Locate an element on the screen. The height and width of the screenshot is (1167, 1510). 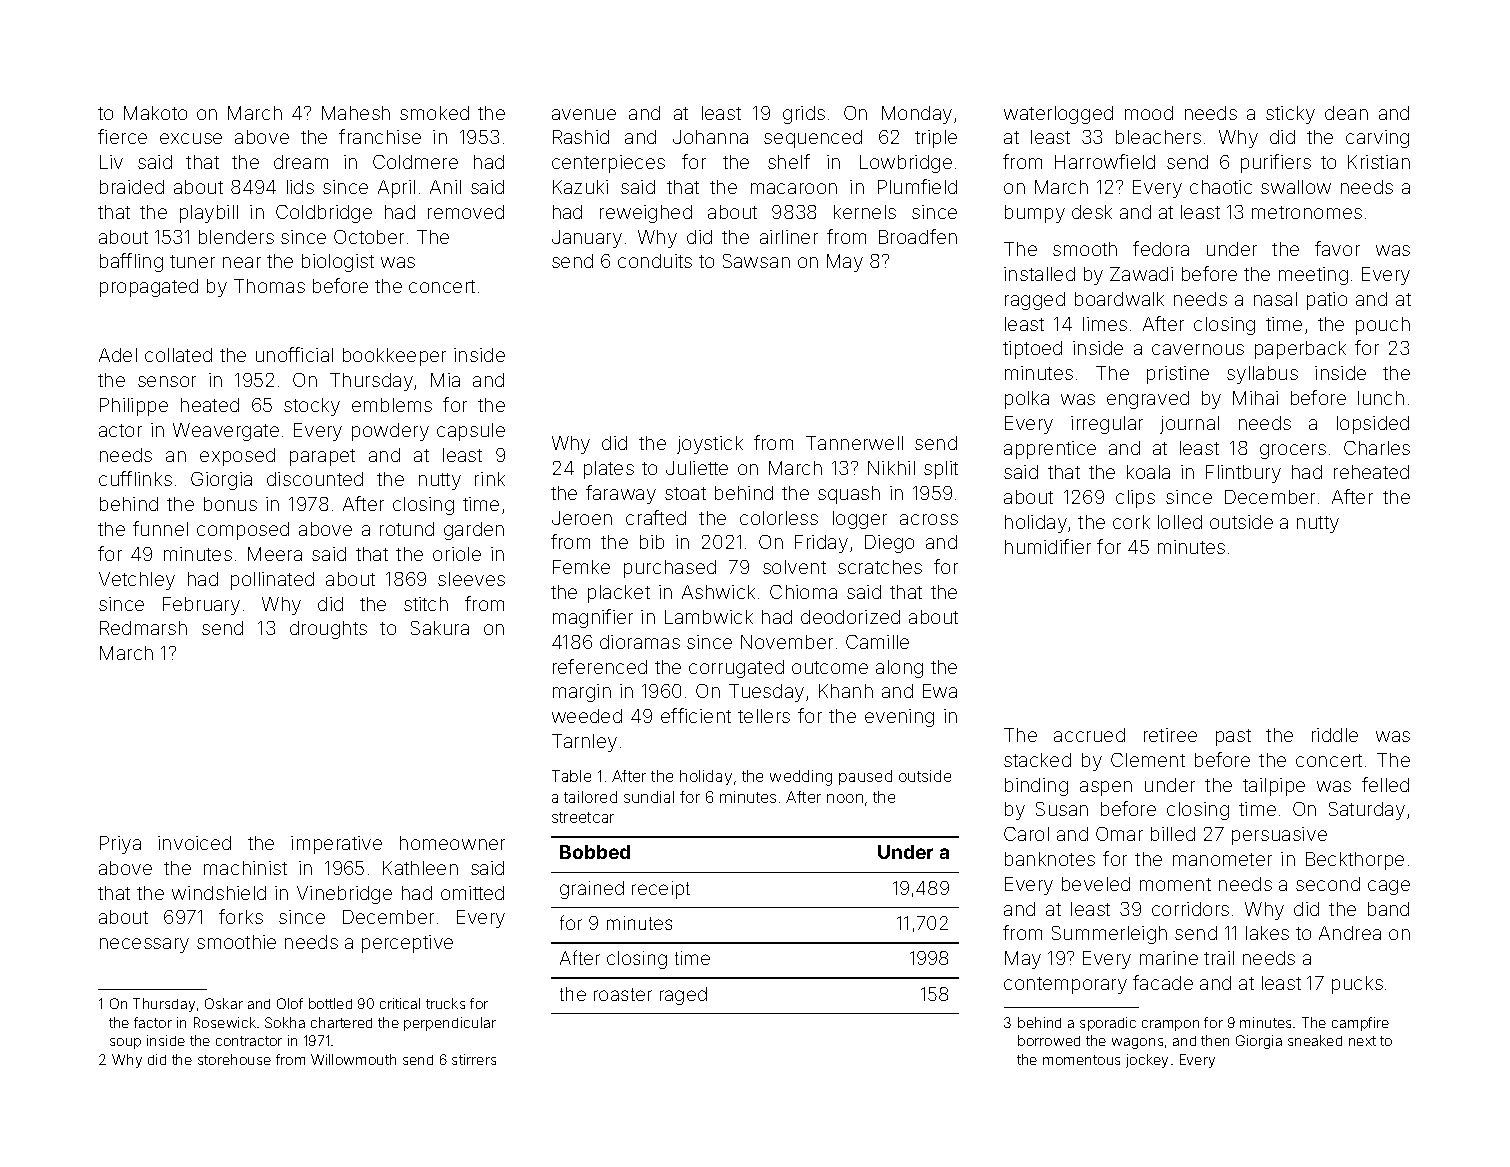
mood is located at coordinates (1149, 113).
